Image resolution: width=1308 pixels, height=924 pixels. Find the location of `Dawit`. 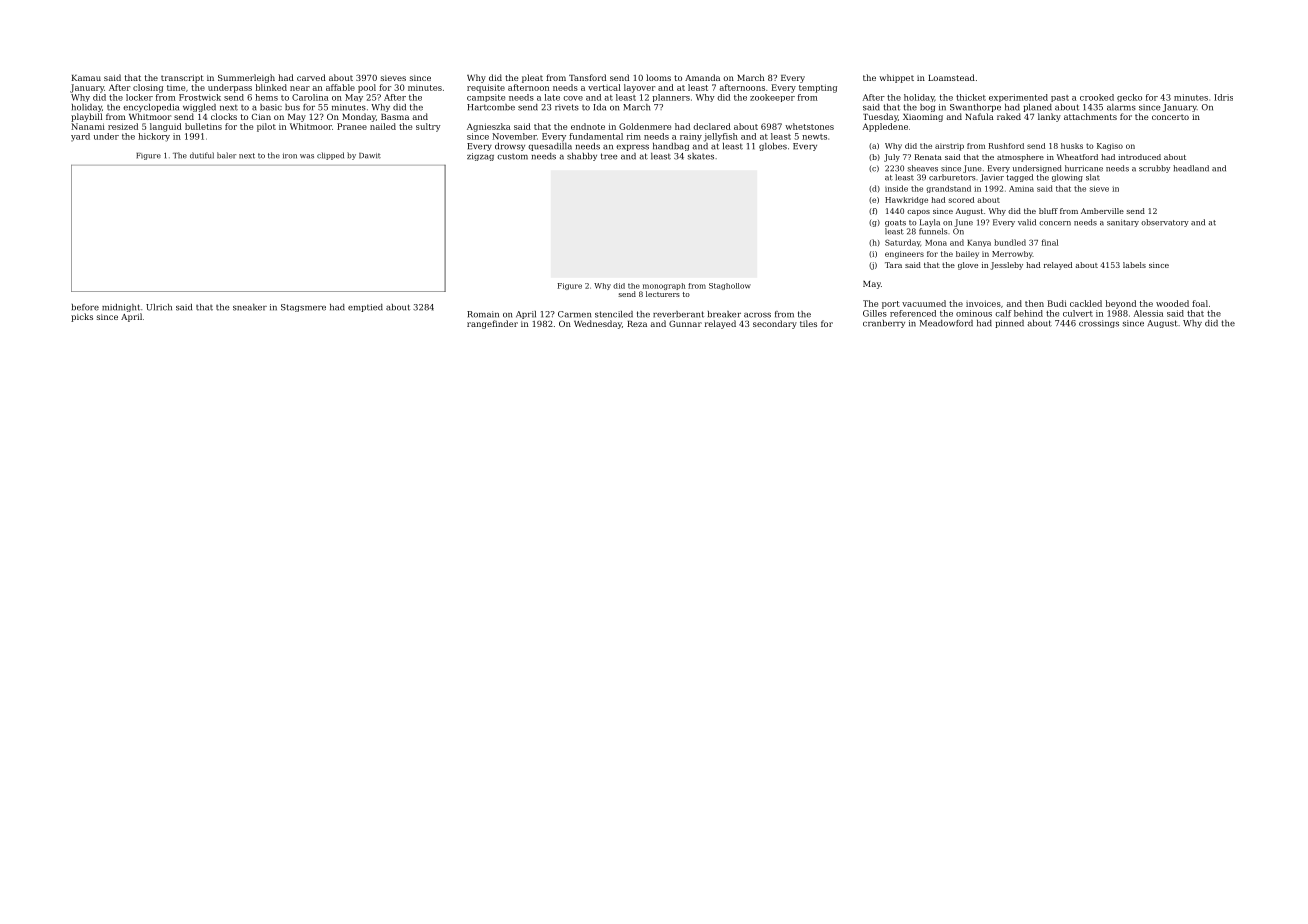

Dawit is located at coordinates (370, 156).
